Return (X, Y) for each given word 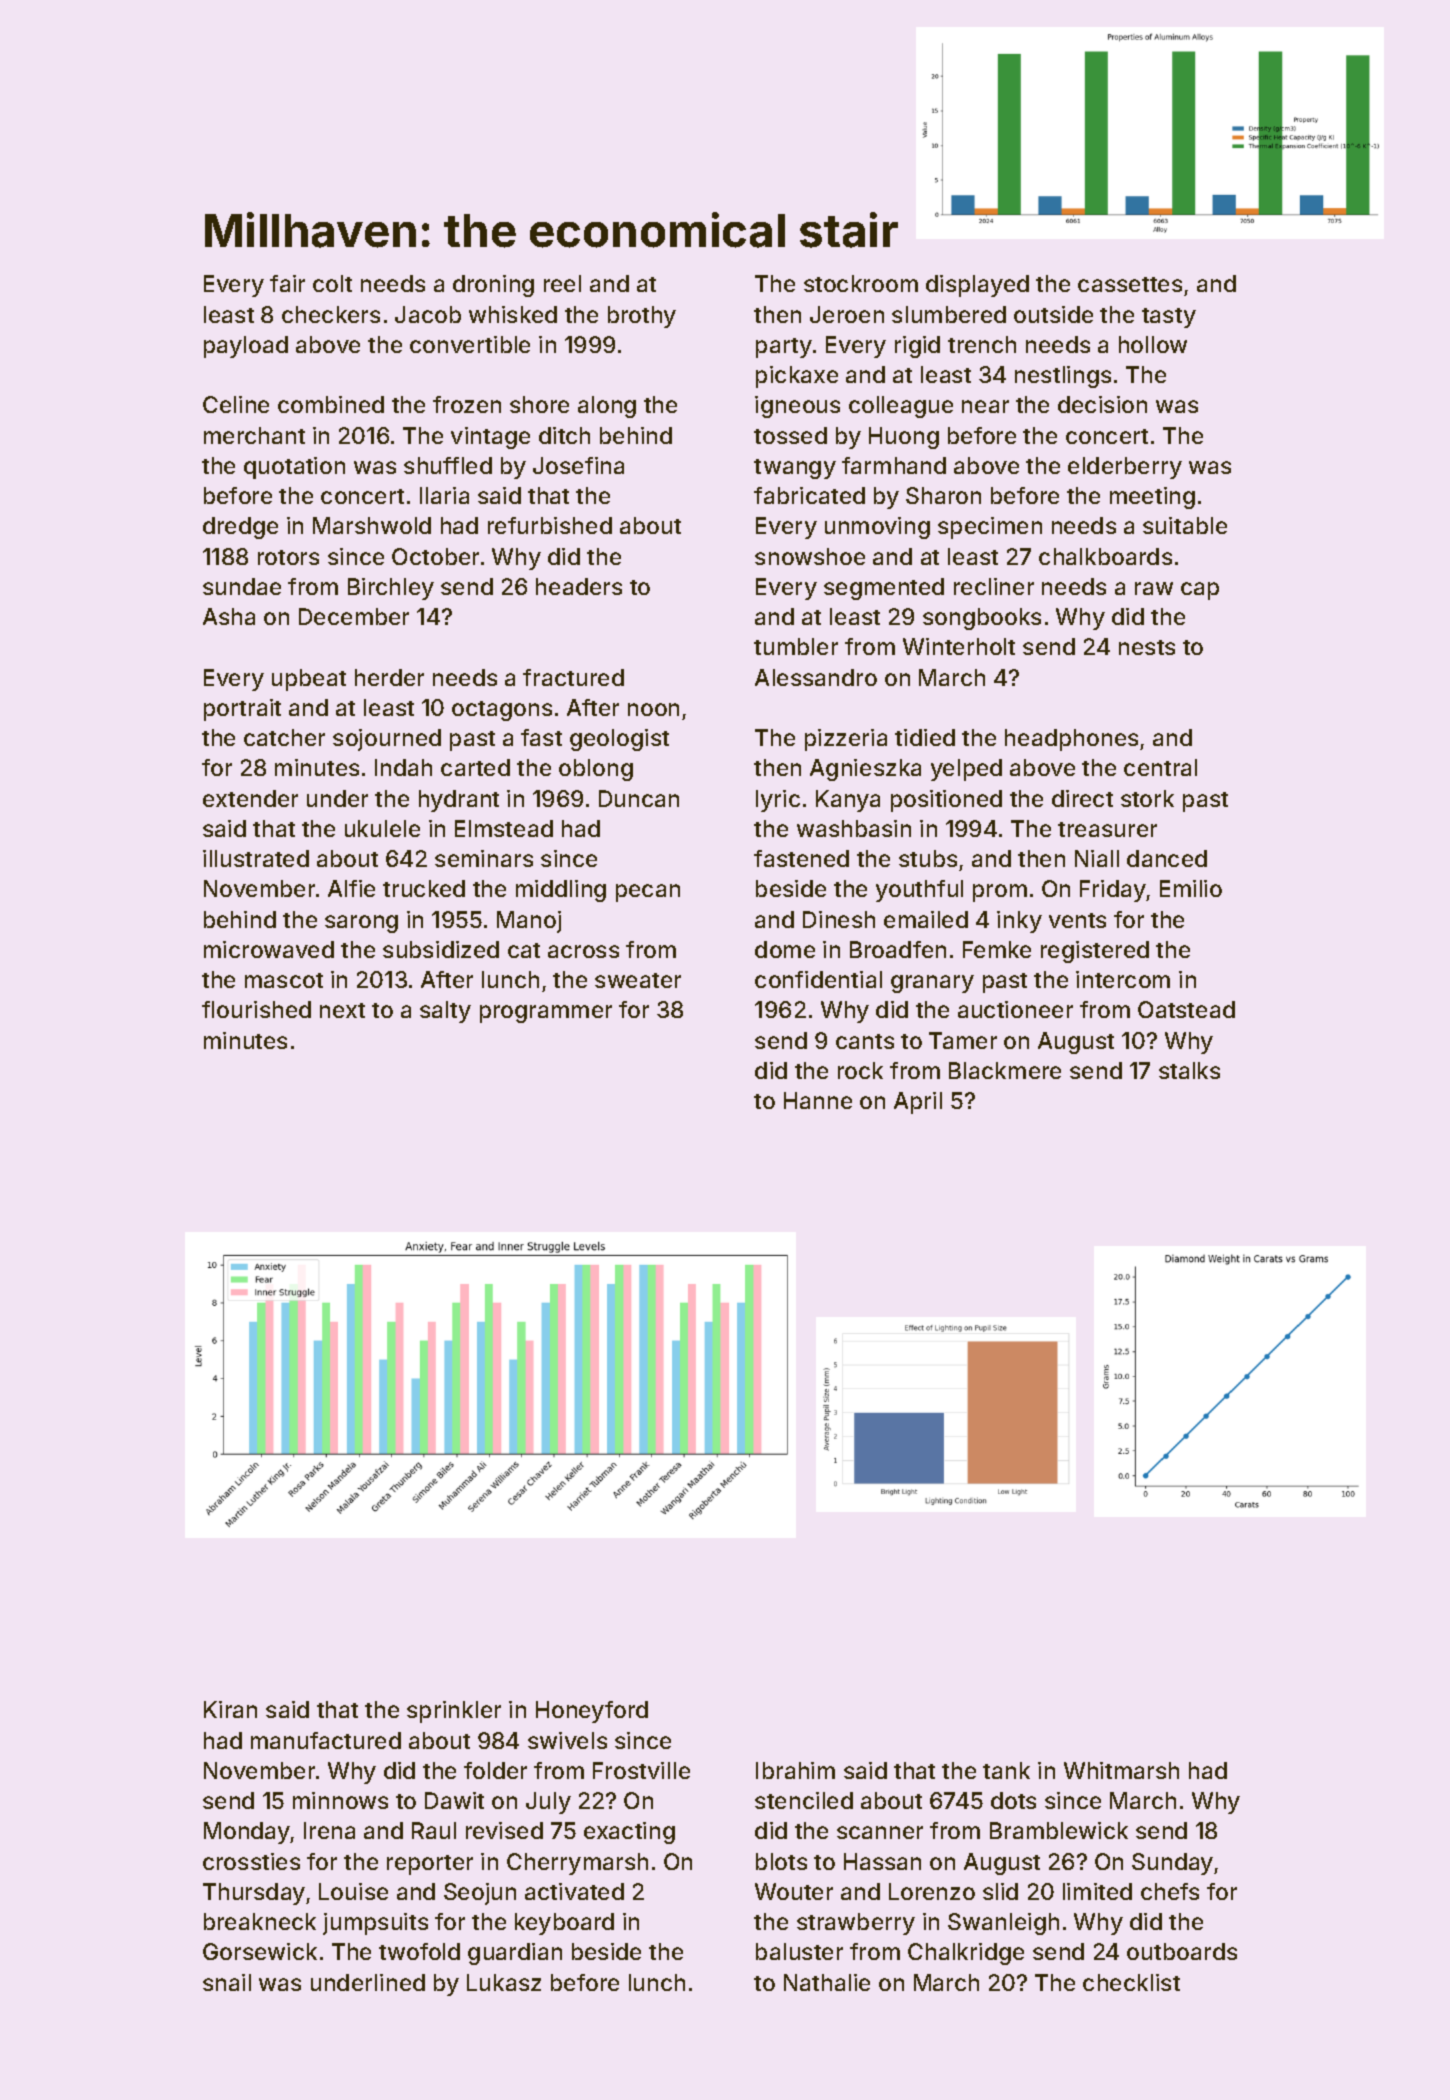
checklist (1131, 1982)
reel (562, 283)
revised (504, 1830)
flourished (256, 1009)
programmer (546, 1014)
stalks (1189, 1070)
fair (287, 283)
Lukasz (504, 1982)
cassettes (1130, 284)
